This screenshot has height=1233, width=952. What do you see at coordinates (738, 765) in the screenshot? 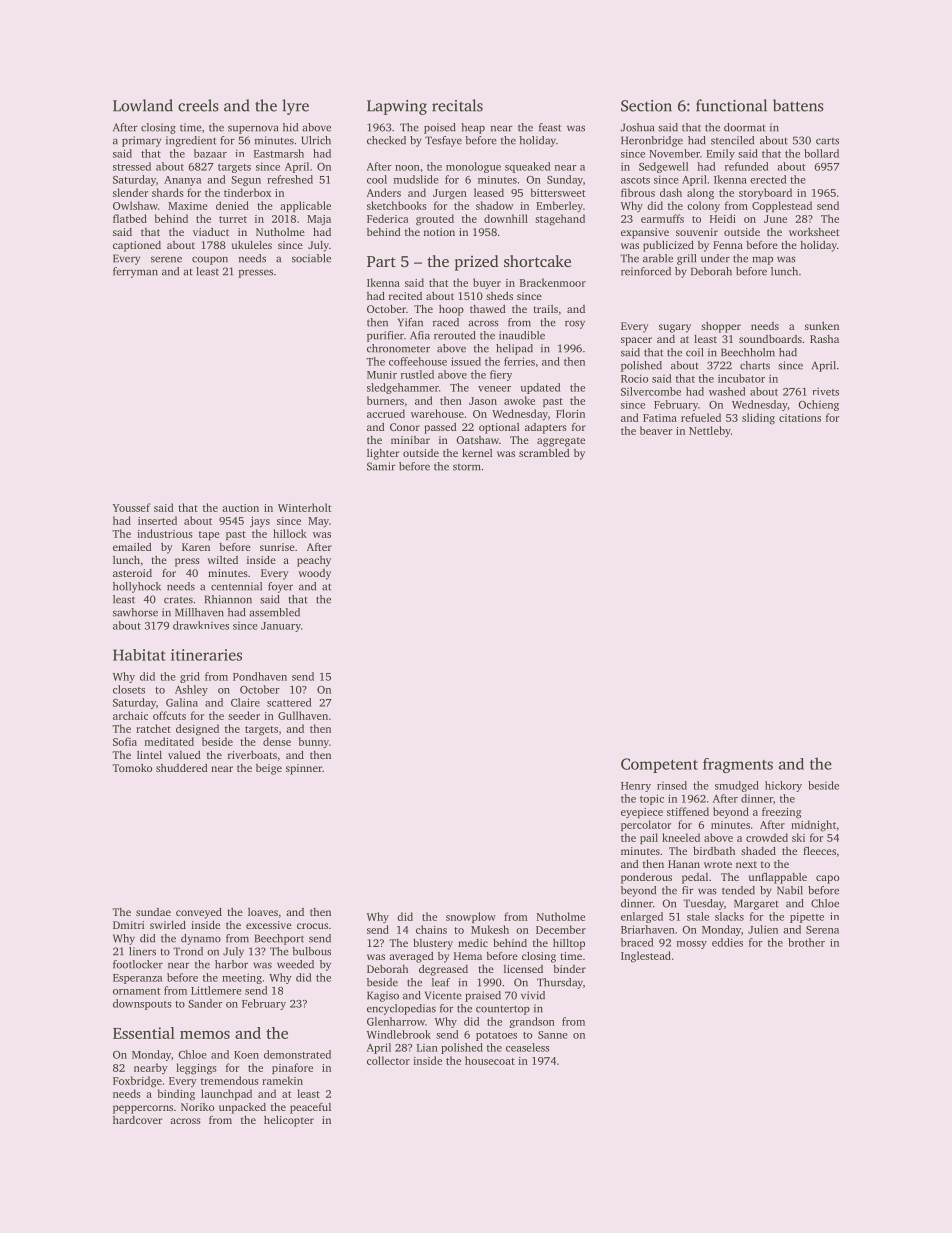
I see `fragments` at bounding box center [738, 765].
